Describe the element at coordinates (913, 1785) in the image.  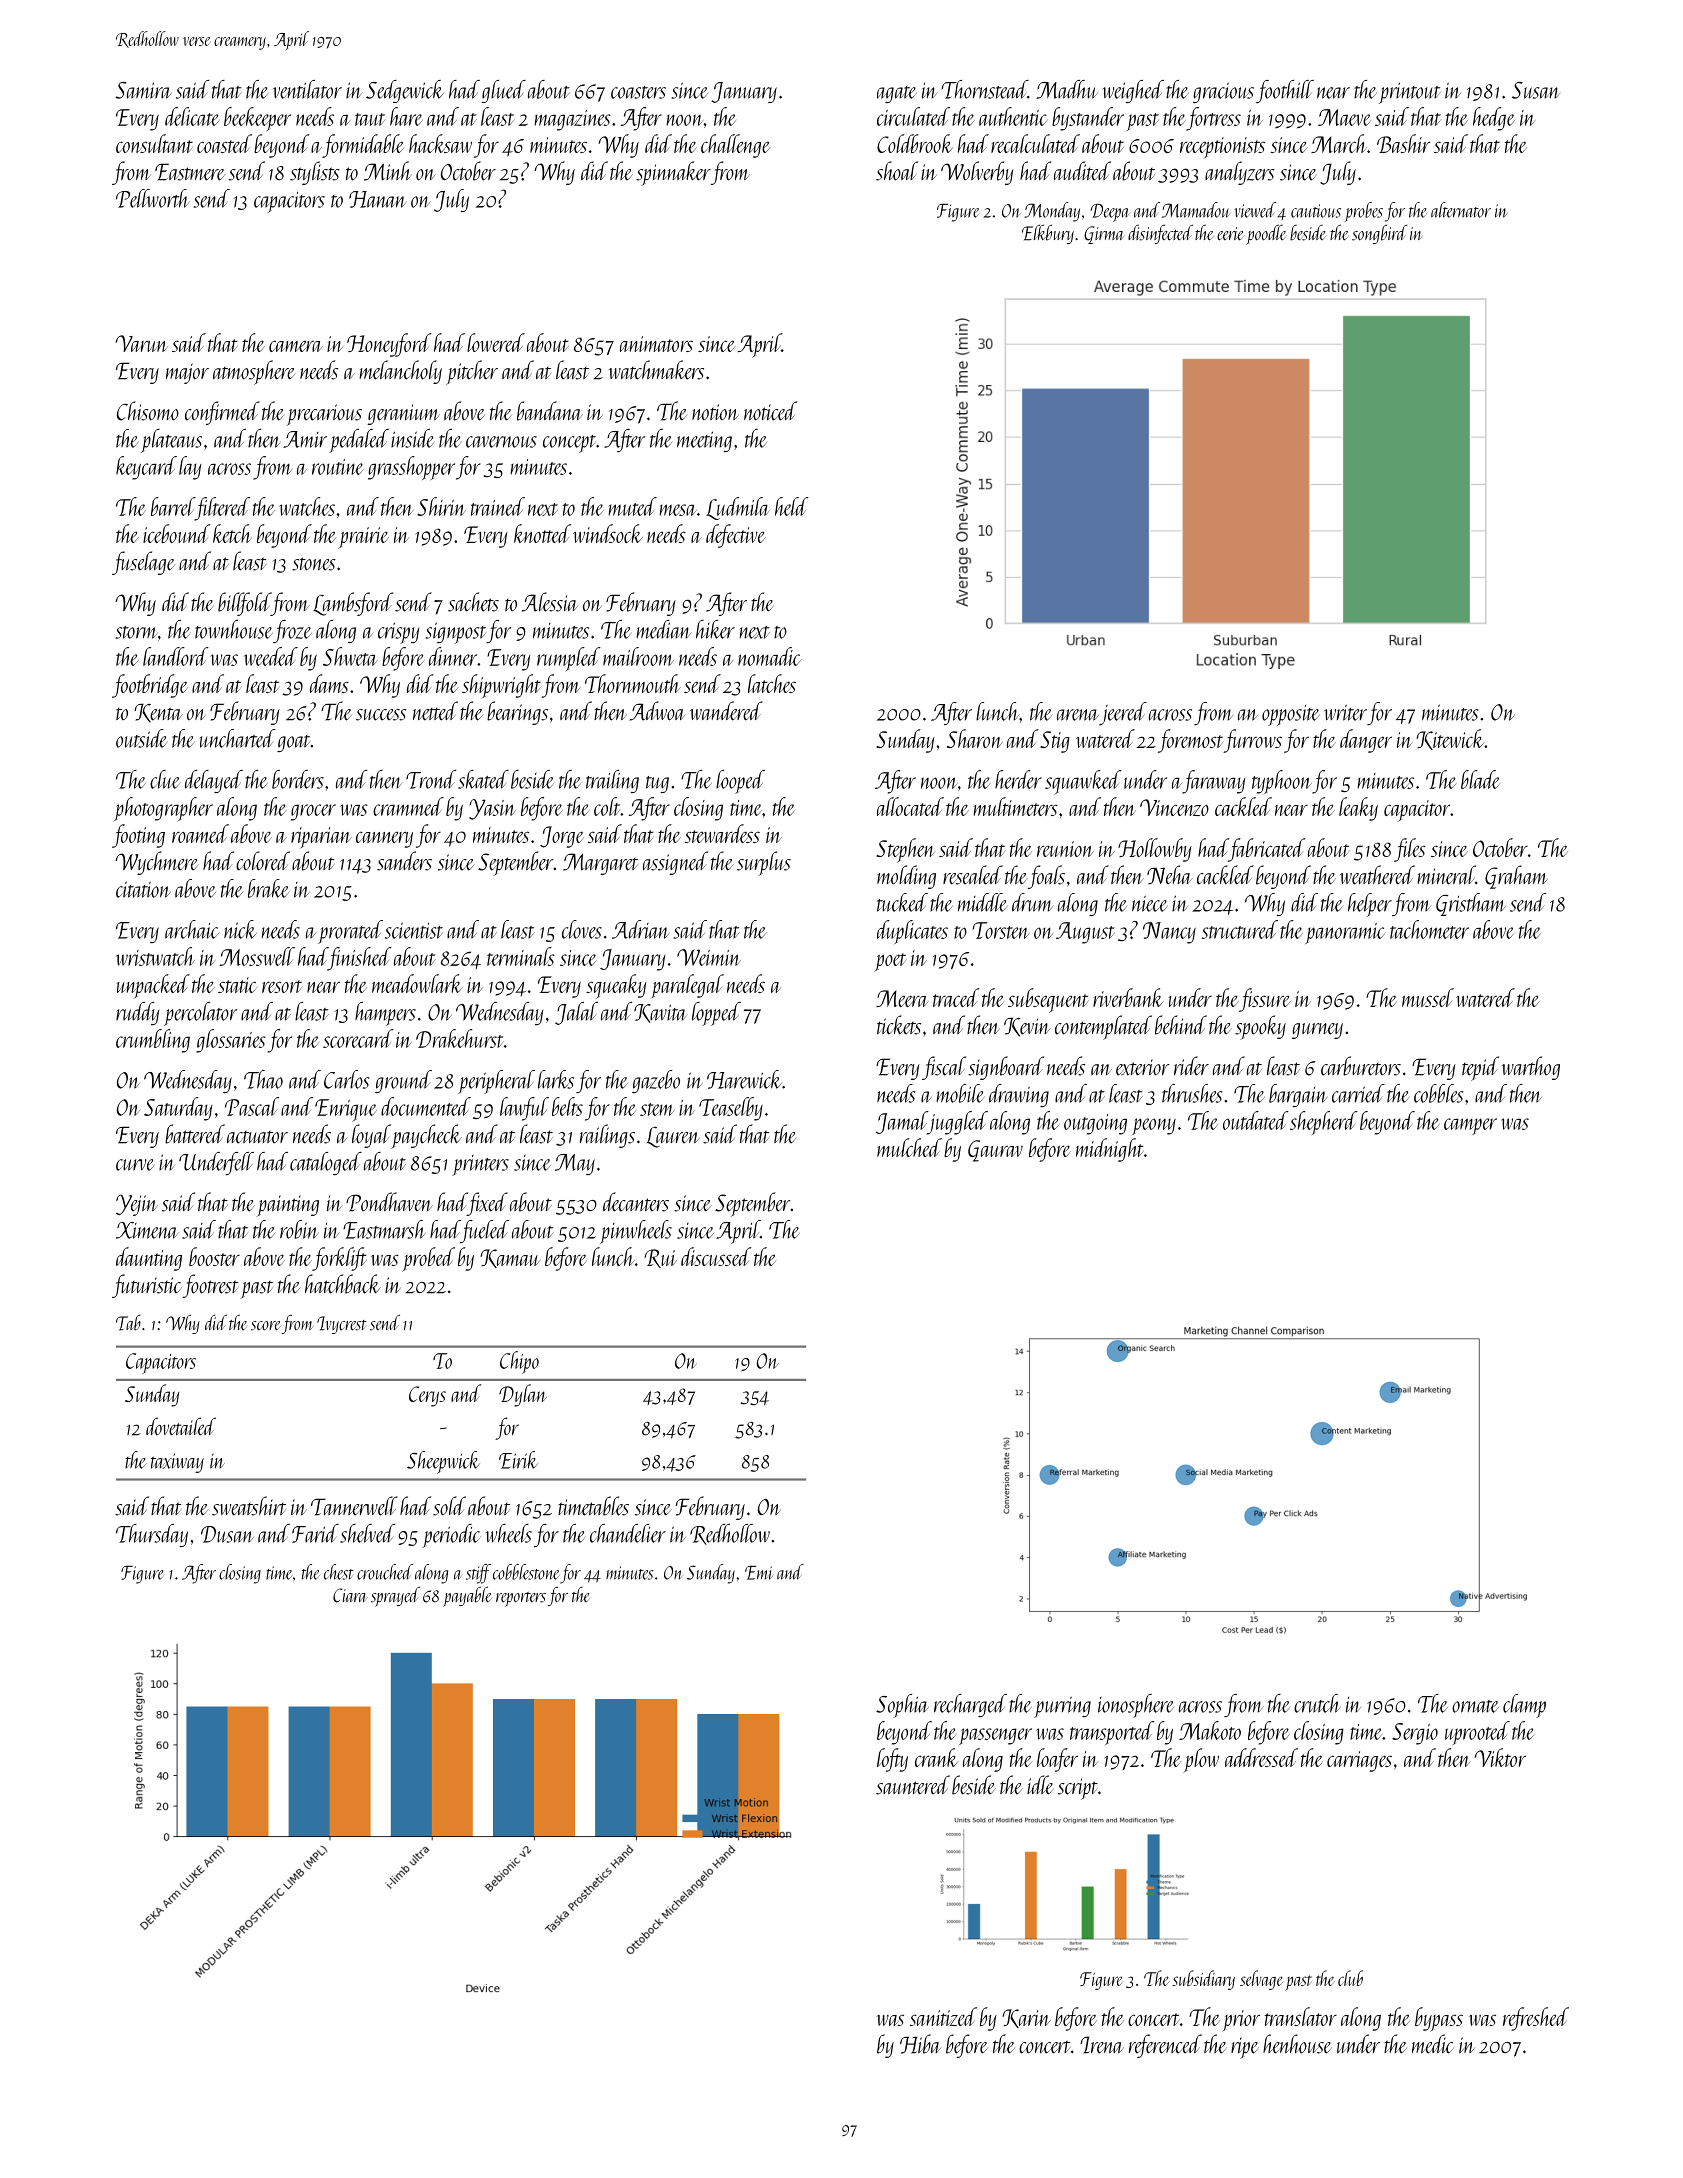
I see `sauntered` at that location.
